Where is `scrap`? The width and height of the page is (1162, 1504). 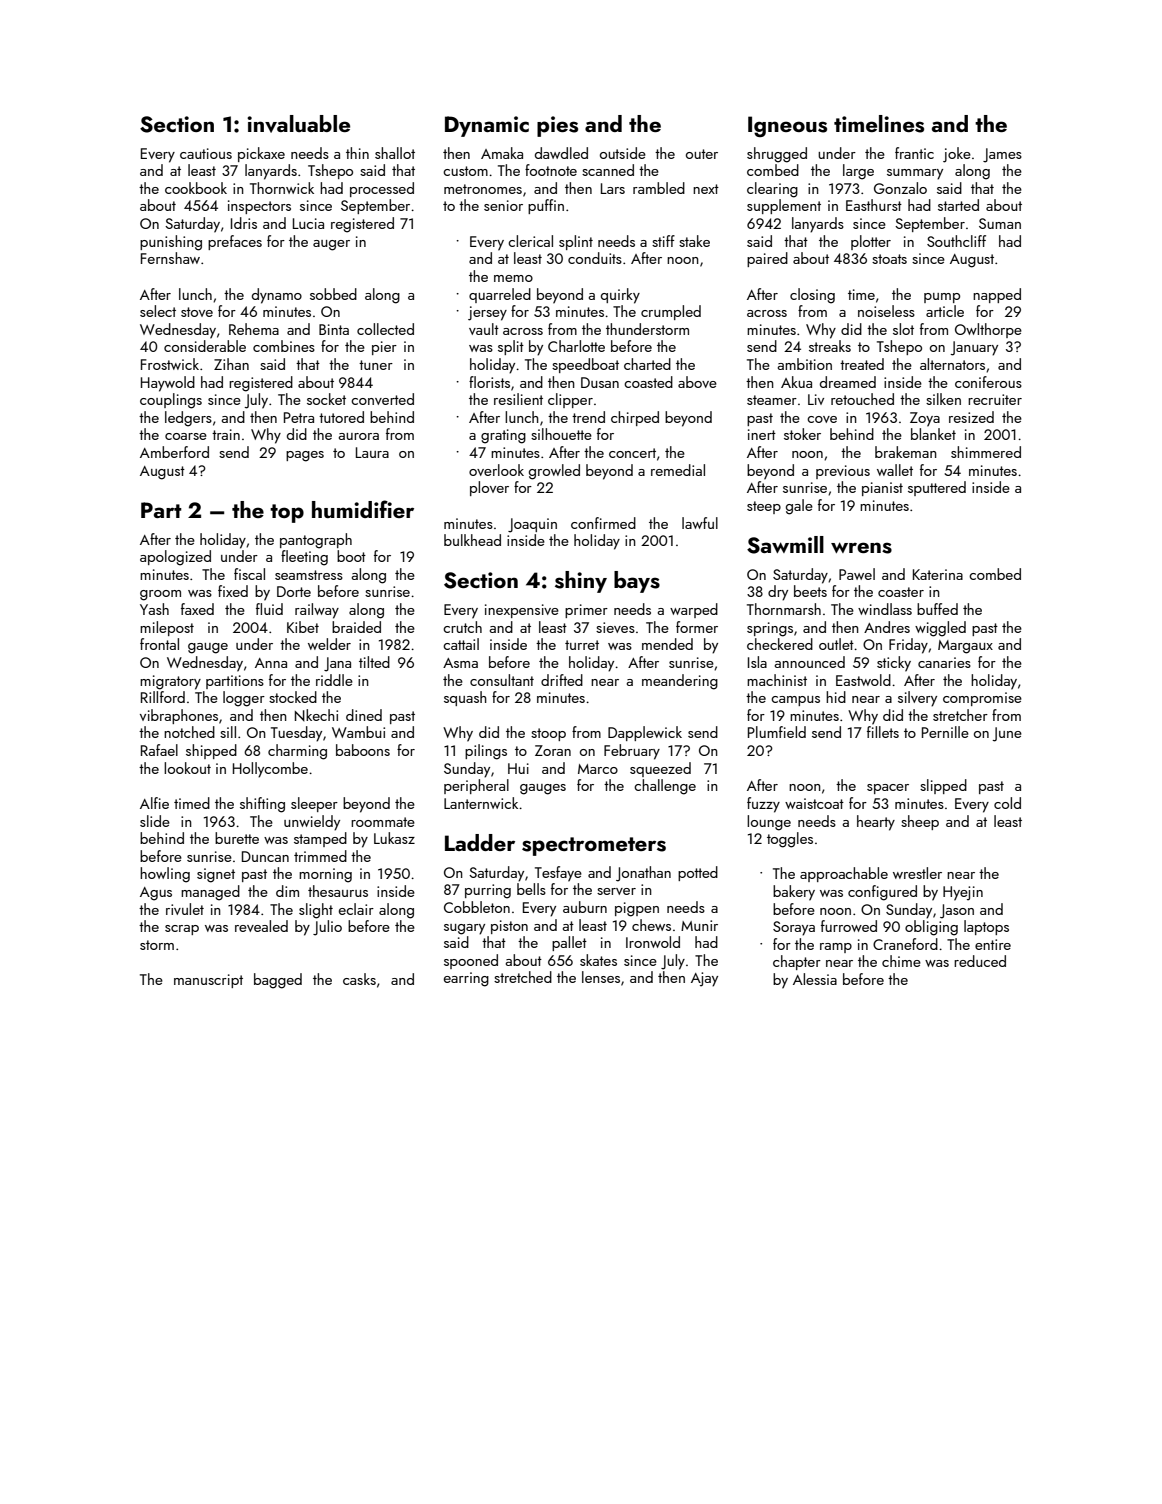
scrap is located at coordinates (182, 930).
